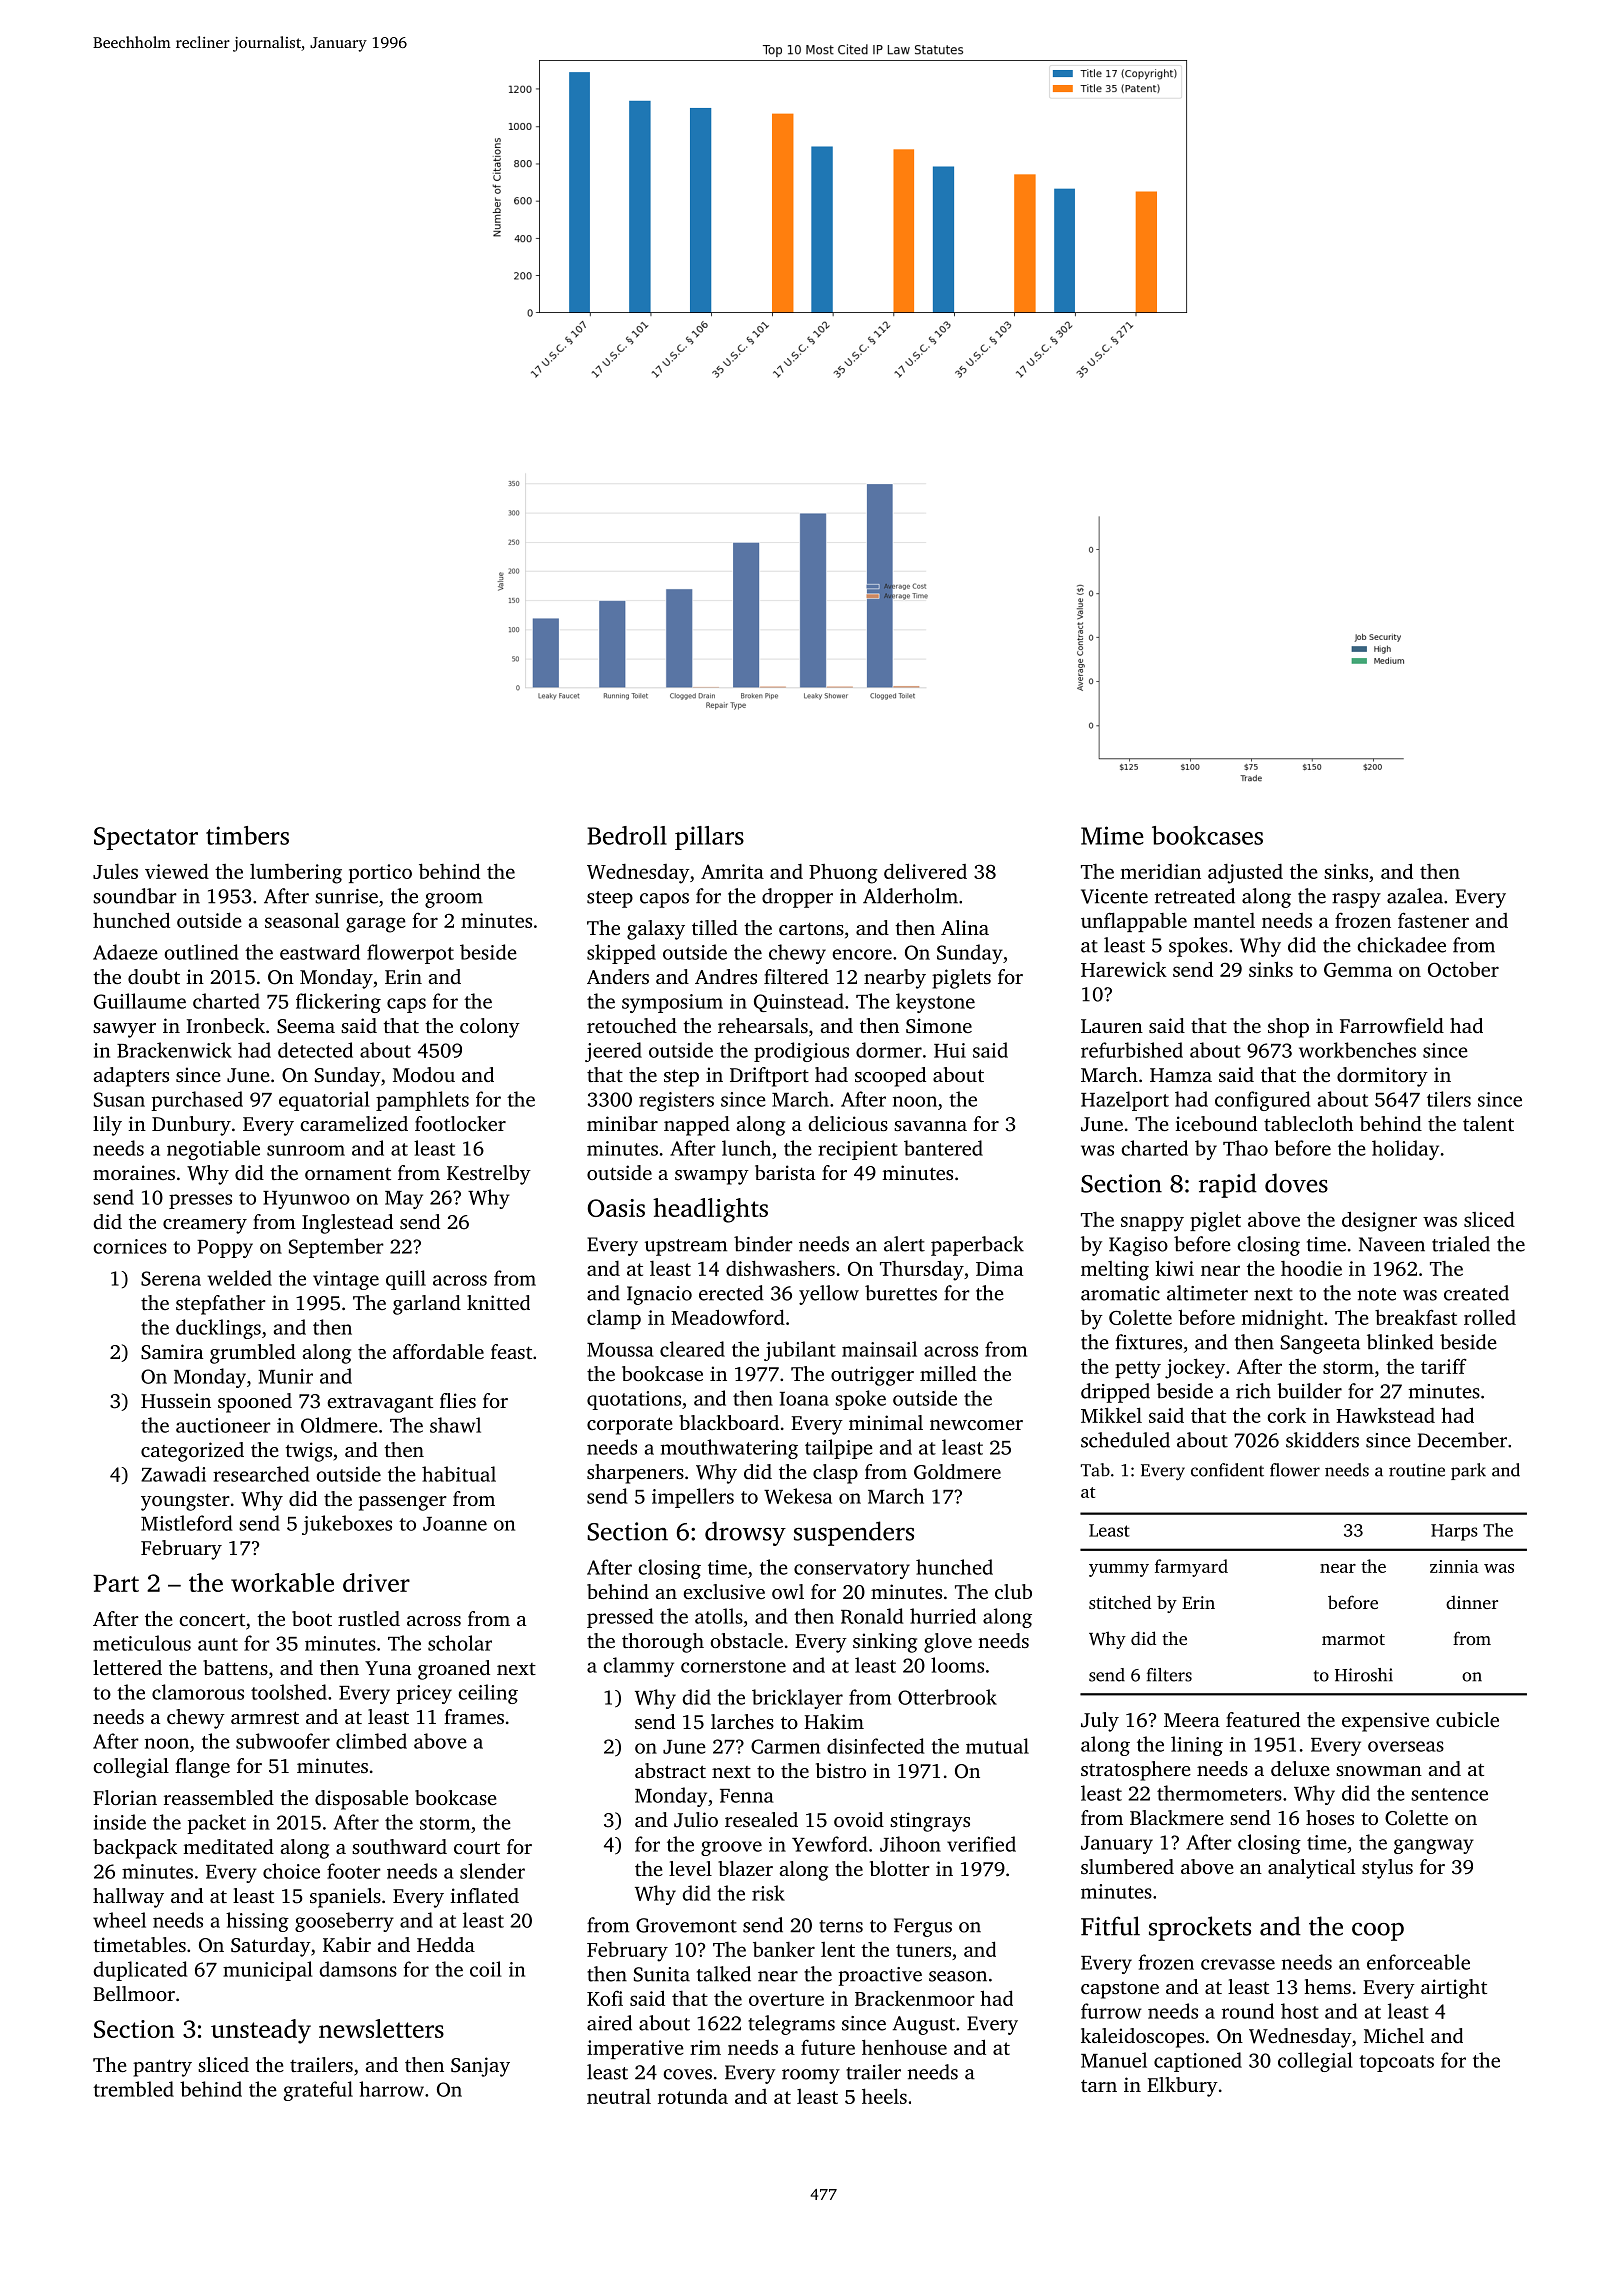 This screenshot has height=2292, width=1620. What do you see at coordinates (885, 1643) in the screenshot?
I see `sinking` at bounding box center [885, 1643].
